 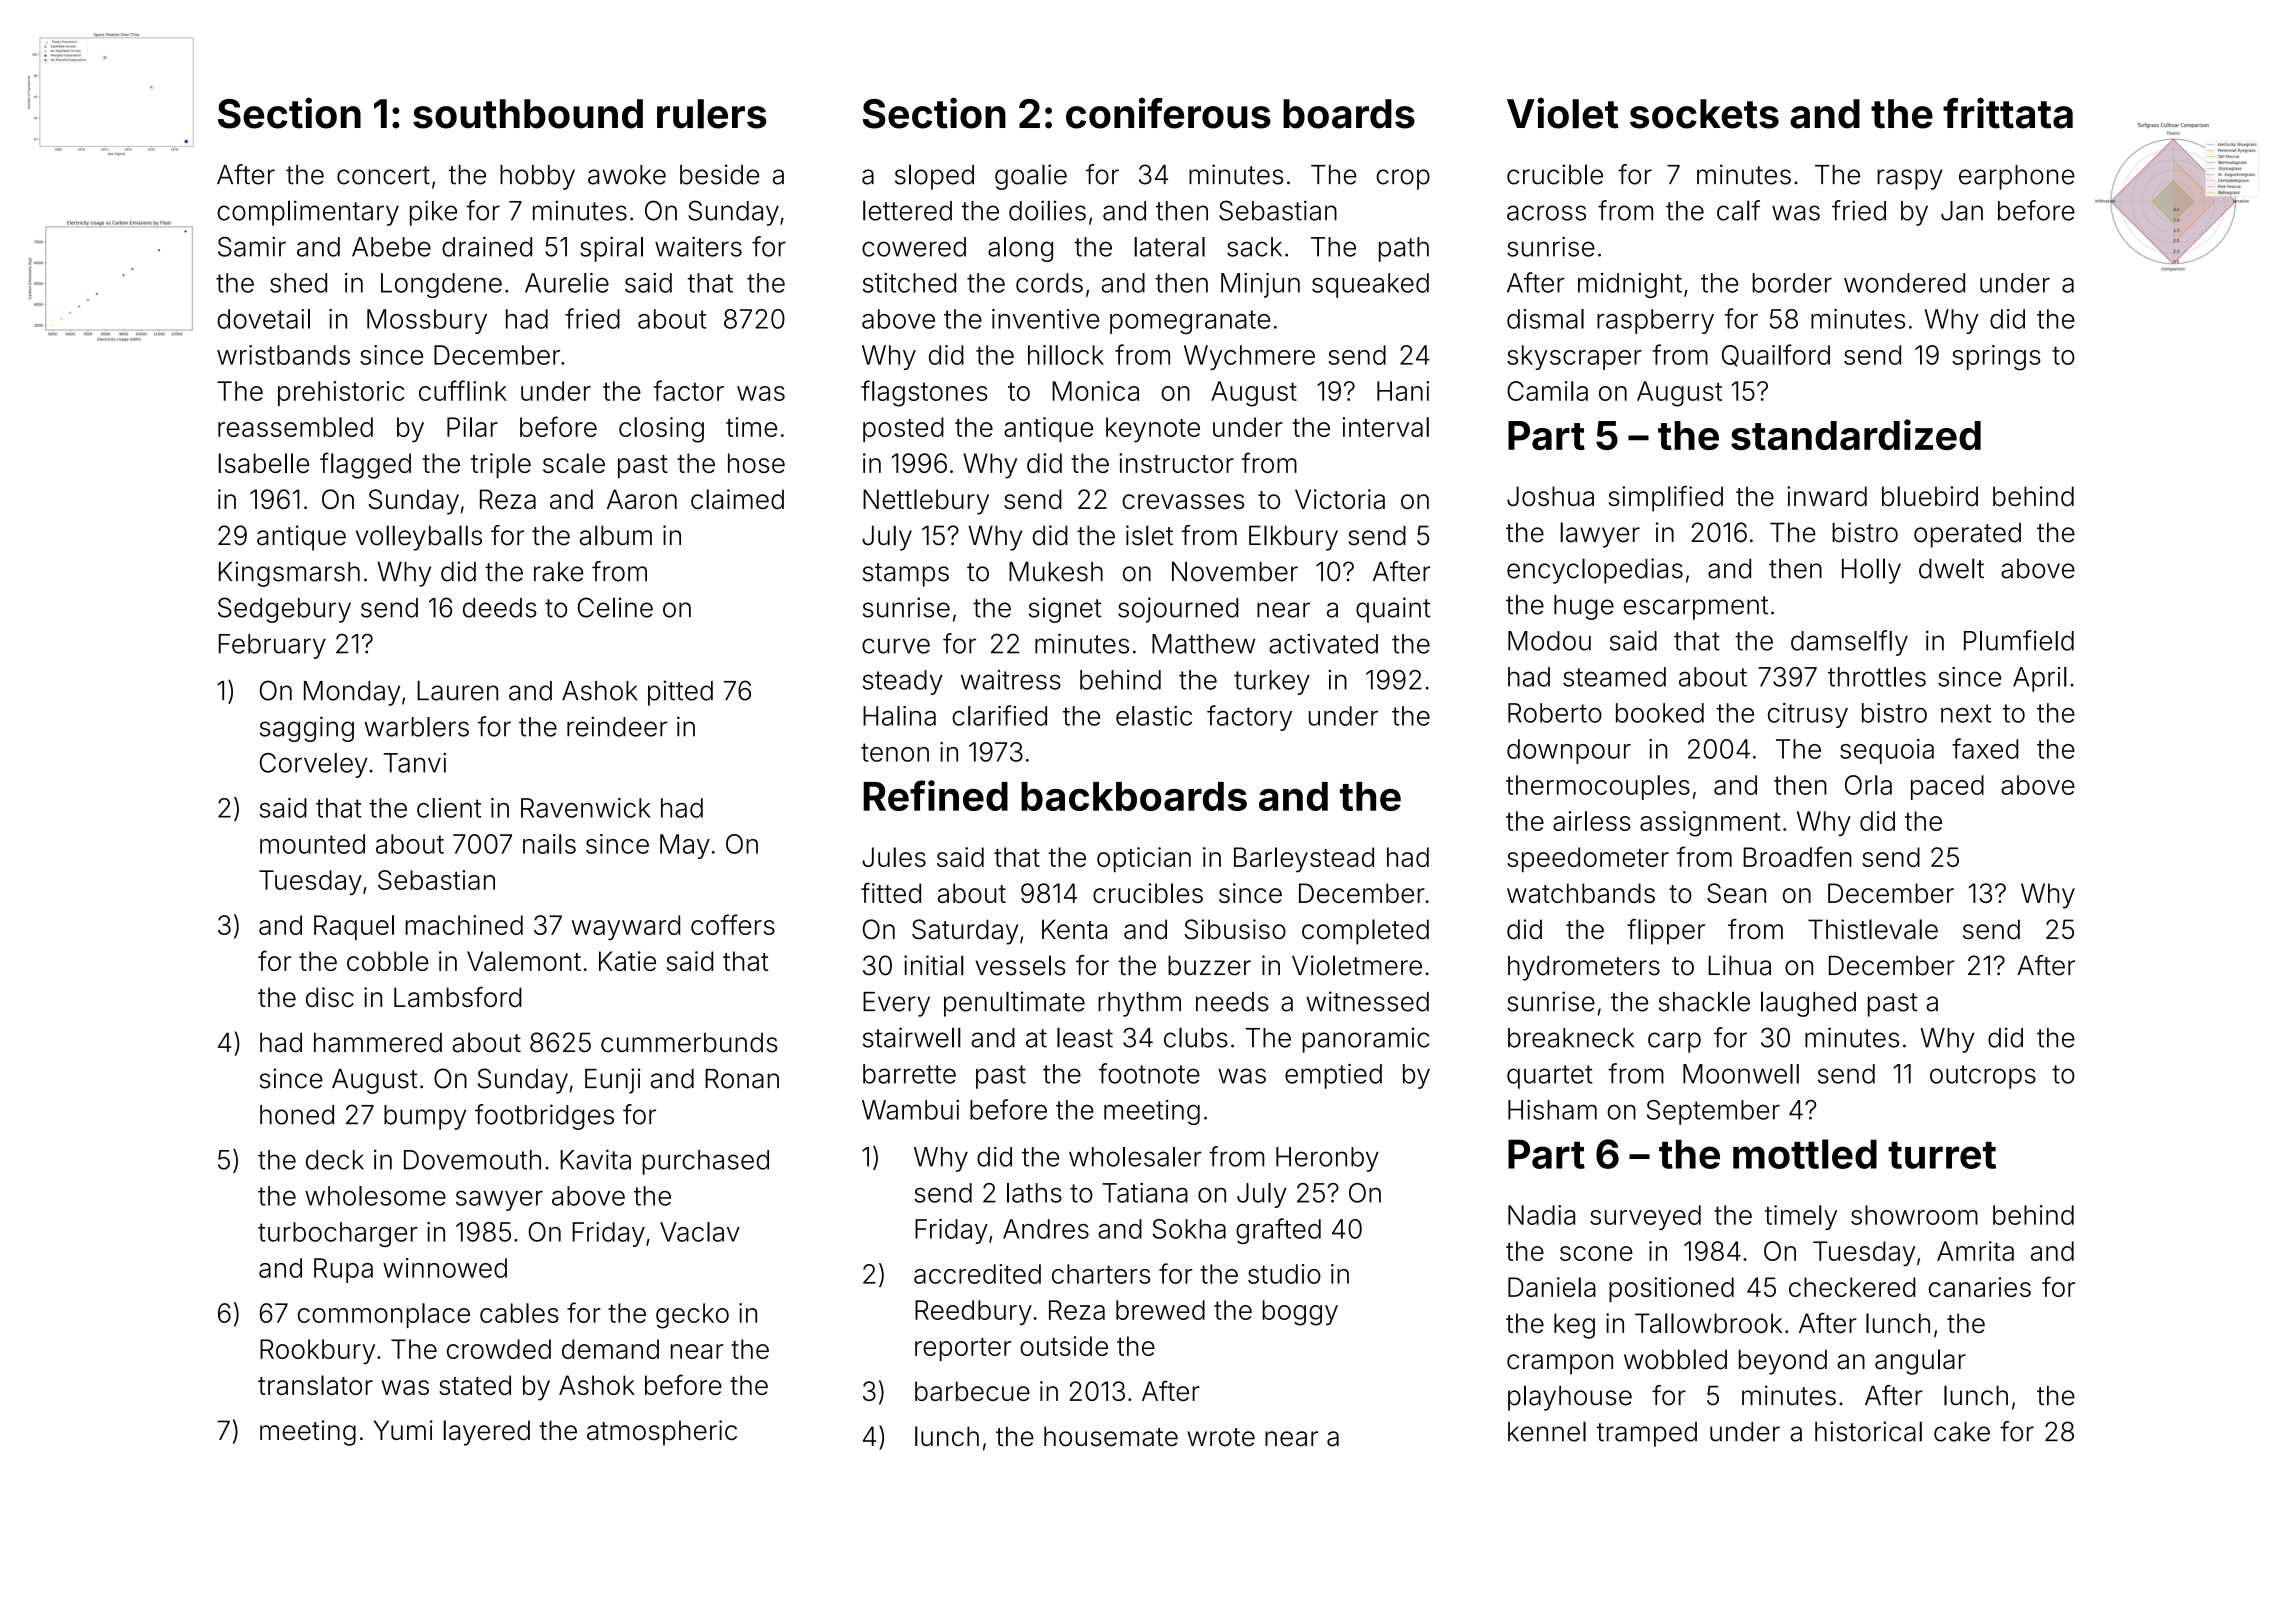 What do you see at coordinates (1797, 856) in the image?
I see `Broadfen` at bounding box center [1797, 856].
